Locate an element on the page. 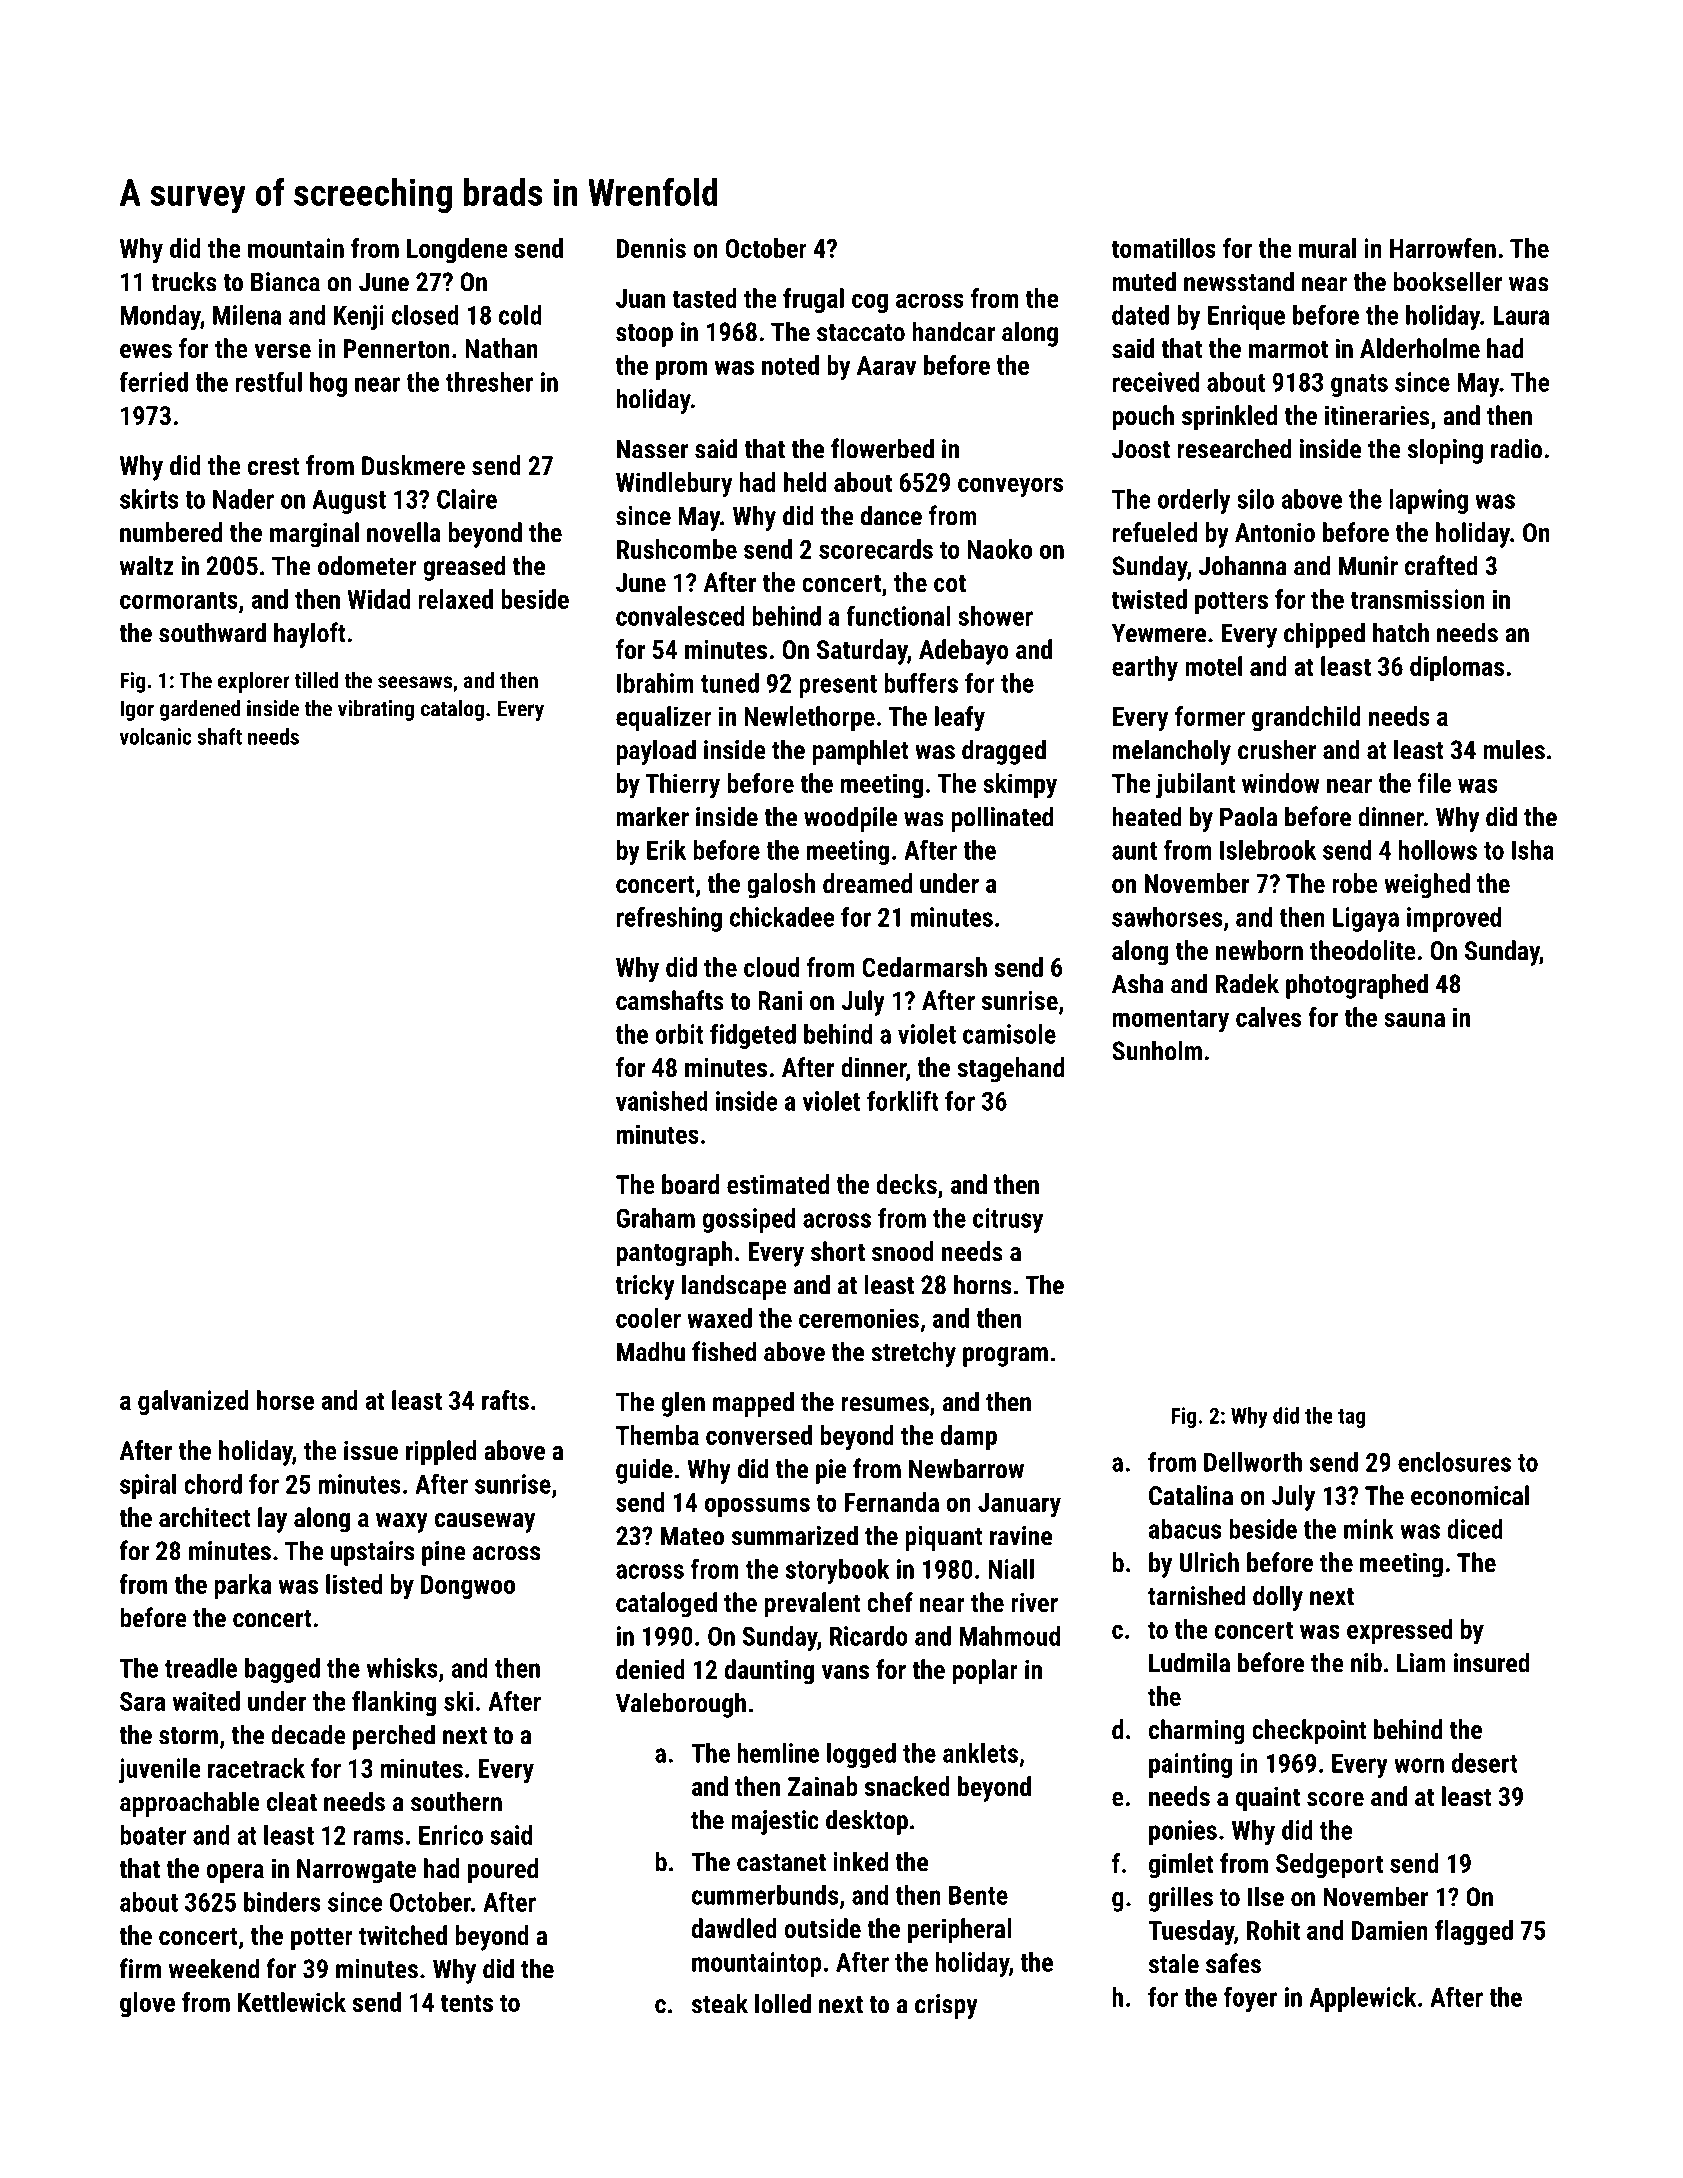 This image has height=2178, width=1683. volcanic is located at coordinates (155, 736).
